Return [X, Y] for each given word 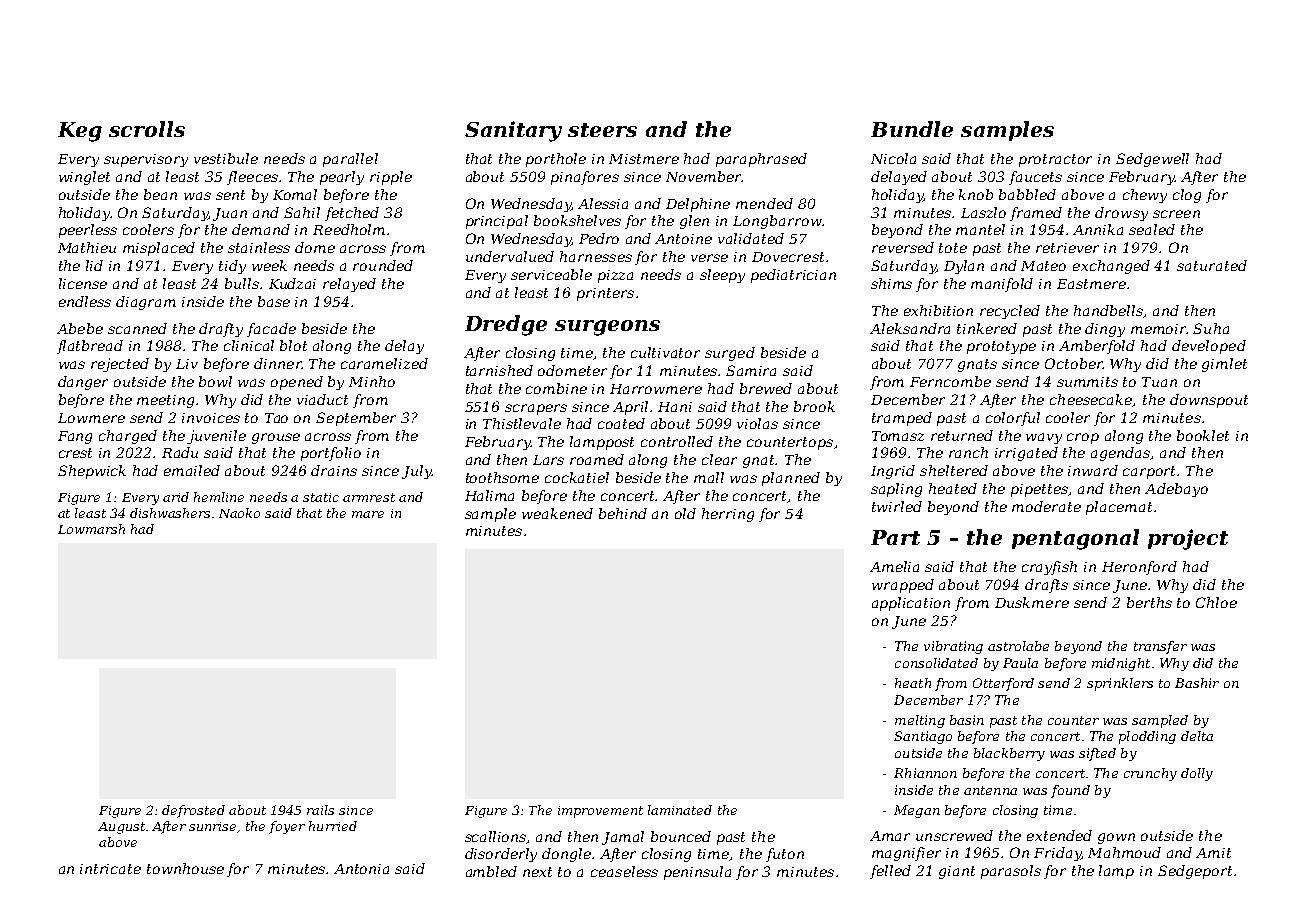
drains [334, 470]
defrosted [193, 811]
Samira [751, 370]
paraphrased [761, 160]
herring [728, 515]
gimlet [1224, 365]
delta [1197, 736]
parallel [350, 160]
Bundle [912, 129]
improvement [600, 812]
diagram [146, 303]
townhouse [185, 868]
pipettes [1040, 490]
